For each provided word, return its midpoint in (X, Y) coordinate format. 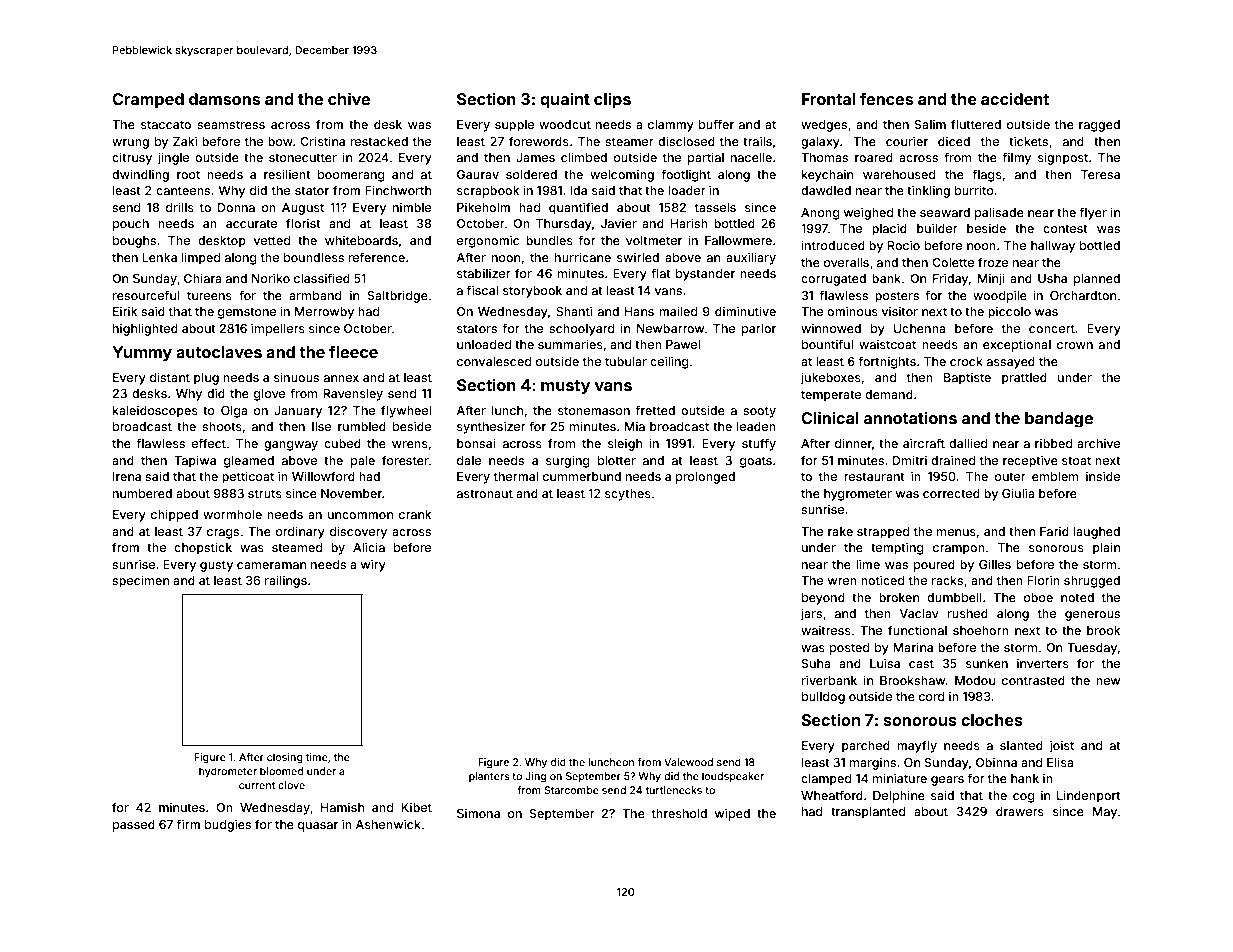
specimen (140, 581)
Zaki (185, 141)
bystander (705, 275)
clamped (826, 780)
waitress (826, 630)
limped (201, 258)
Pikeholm (483, 207)
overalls (846, 262)
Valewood (688, 762)
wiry (373, 565)
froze (993, 262)
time (317, 757)
